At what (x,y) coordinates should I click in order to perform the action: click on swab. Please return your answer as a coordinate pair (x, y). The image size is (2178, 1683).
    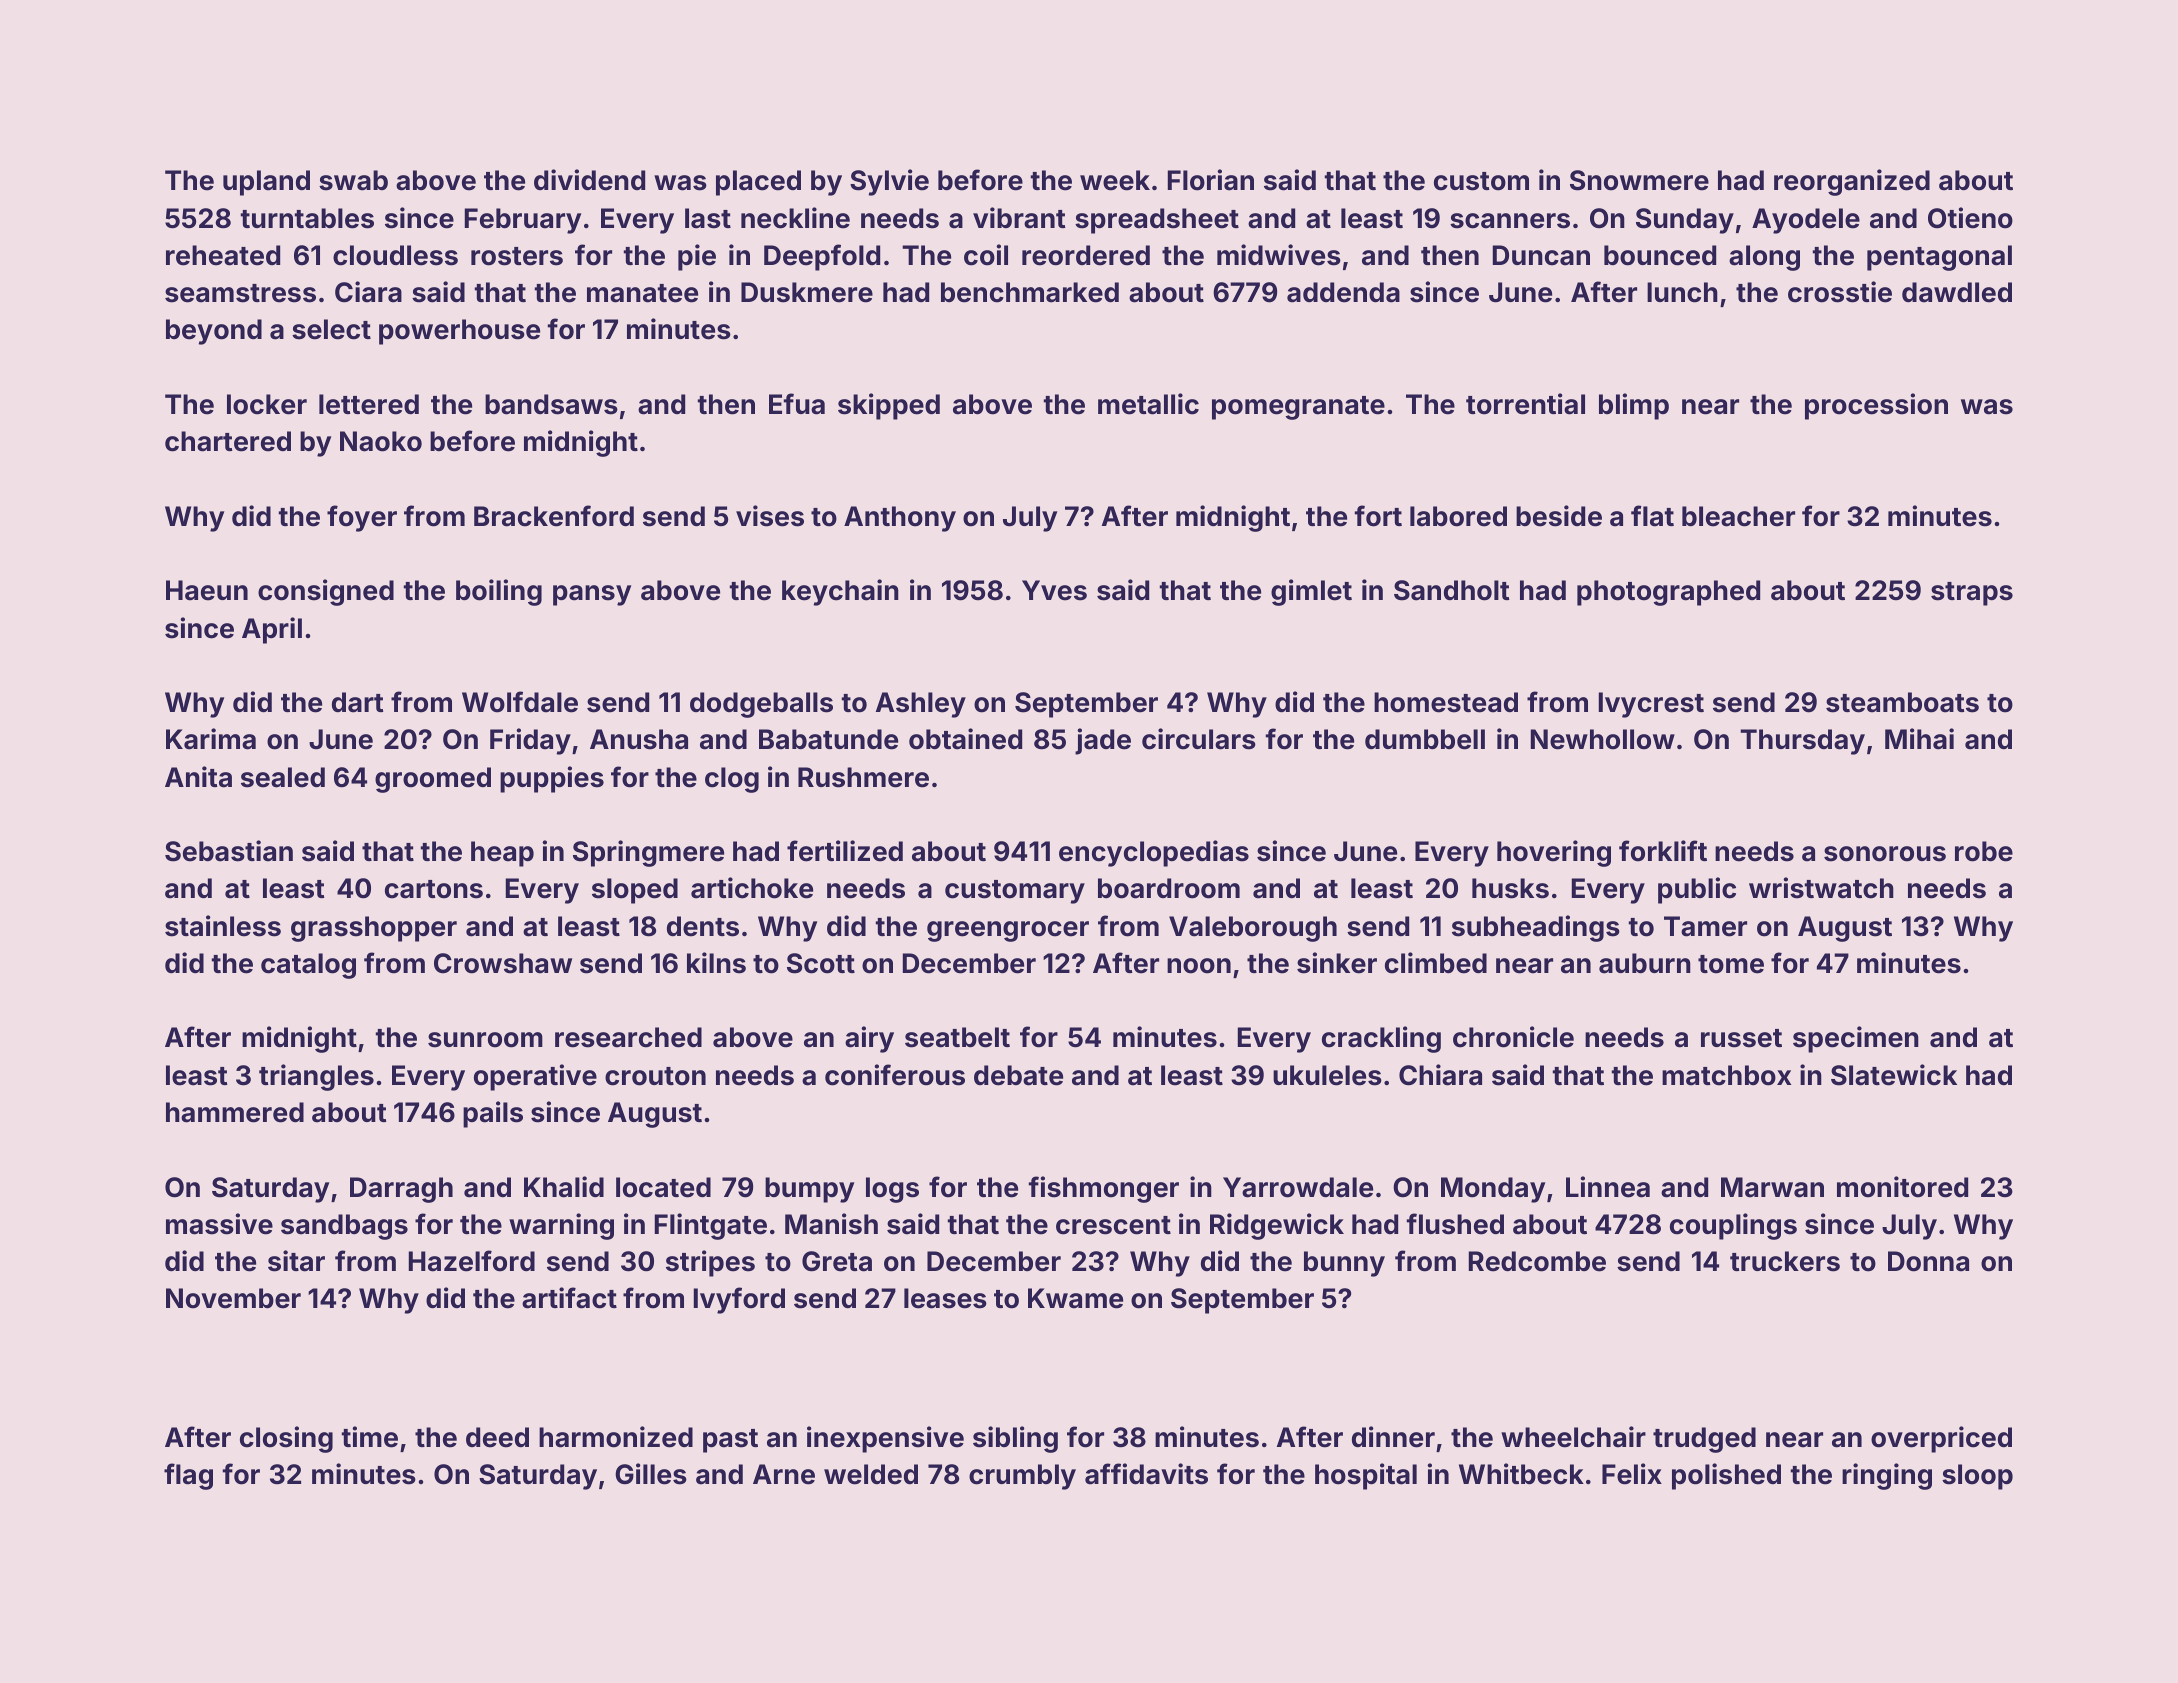
    Looking at the image, I should click on (353, 180).
